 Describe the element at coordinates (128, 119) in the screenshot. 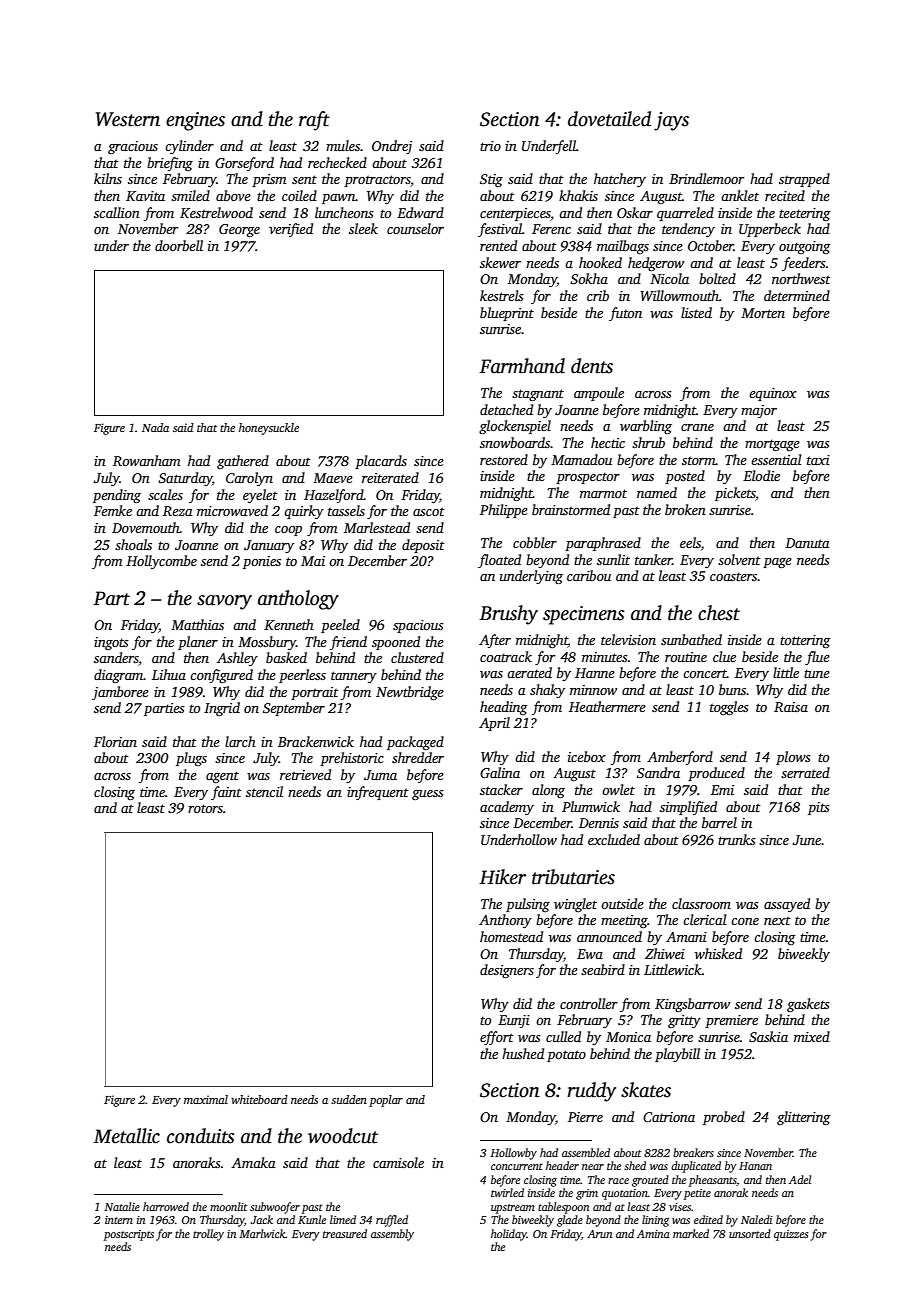

I see `Western` at that location.
